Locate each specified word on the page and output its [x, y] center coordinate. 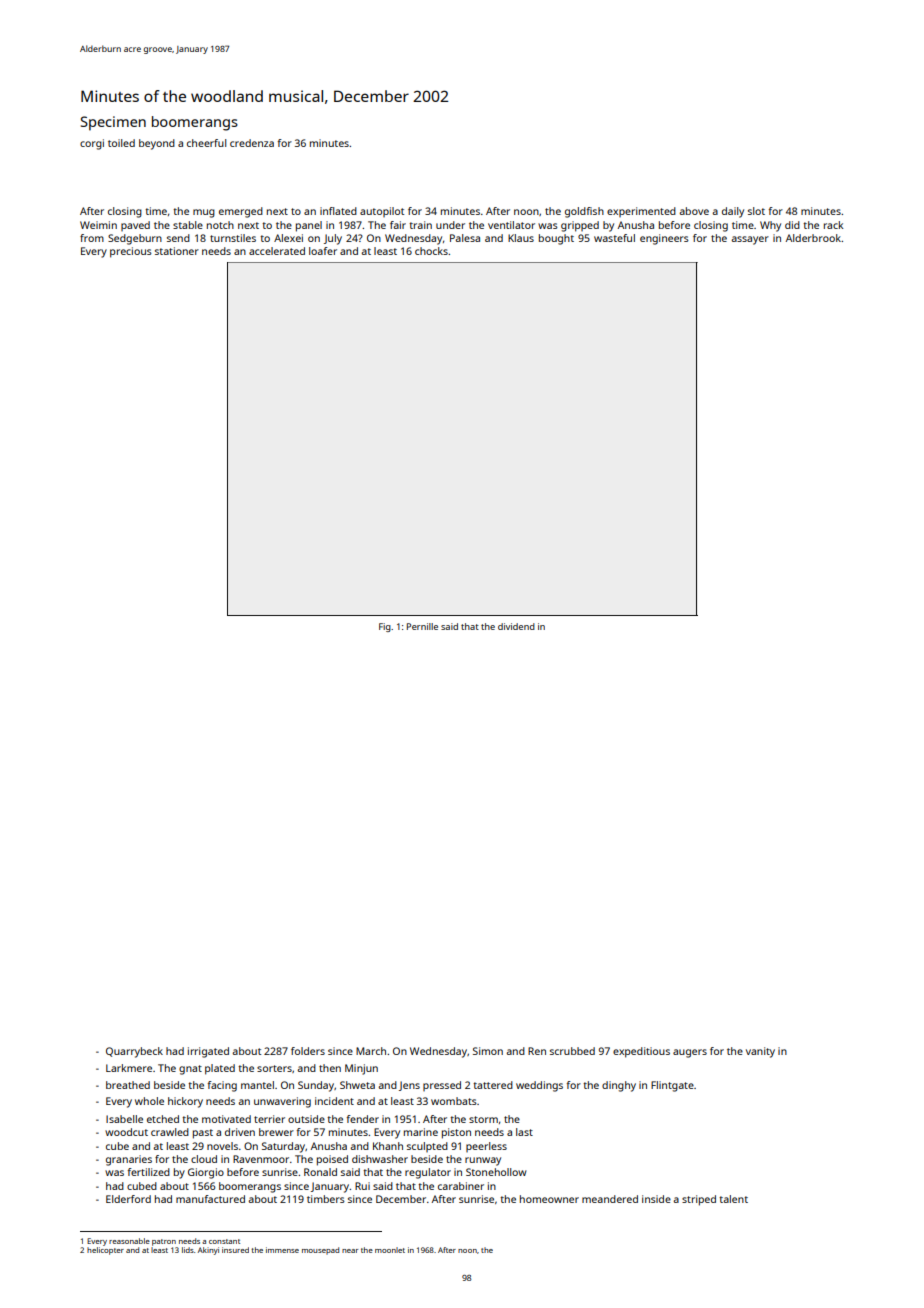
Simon [488, 1051]
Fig [385, 627]
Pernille [422, 626]
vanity [760, 1052]
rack [833, 225]
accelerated [277, 251]
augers [690, 1053]
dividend [516, 626]
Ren [537, 1051]
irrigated [208, 1052]
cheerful [206, 143]
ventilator [511, 225]
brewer [276, 1132]
